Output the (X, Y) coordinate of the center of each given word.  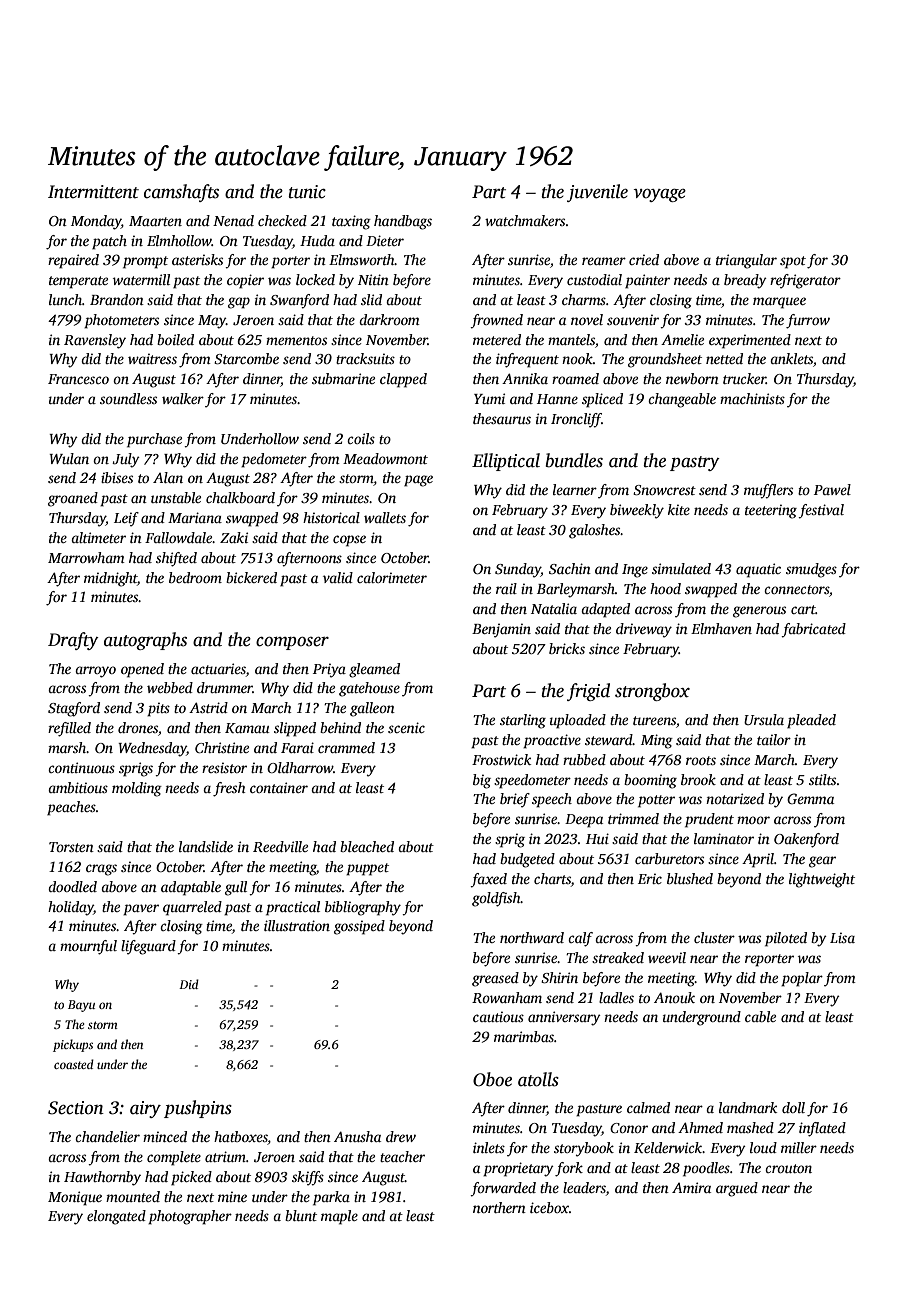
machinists (752, 398)
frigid (588, 692)
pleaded (811, 721)
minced (165, 1136)
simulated (681, 568)
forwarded (503, 1189)
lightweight (822, 880)
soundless (128, 398)
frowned (496, 321)
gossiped (359, 927)
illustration (297, 925)
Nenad (233, 220)
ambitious (78, 787)
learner (575, 489)
